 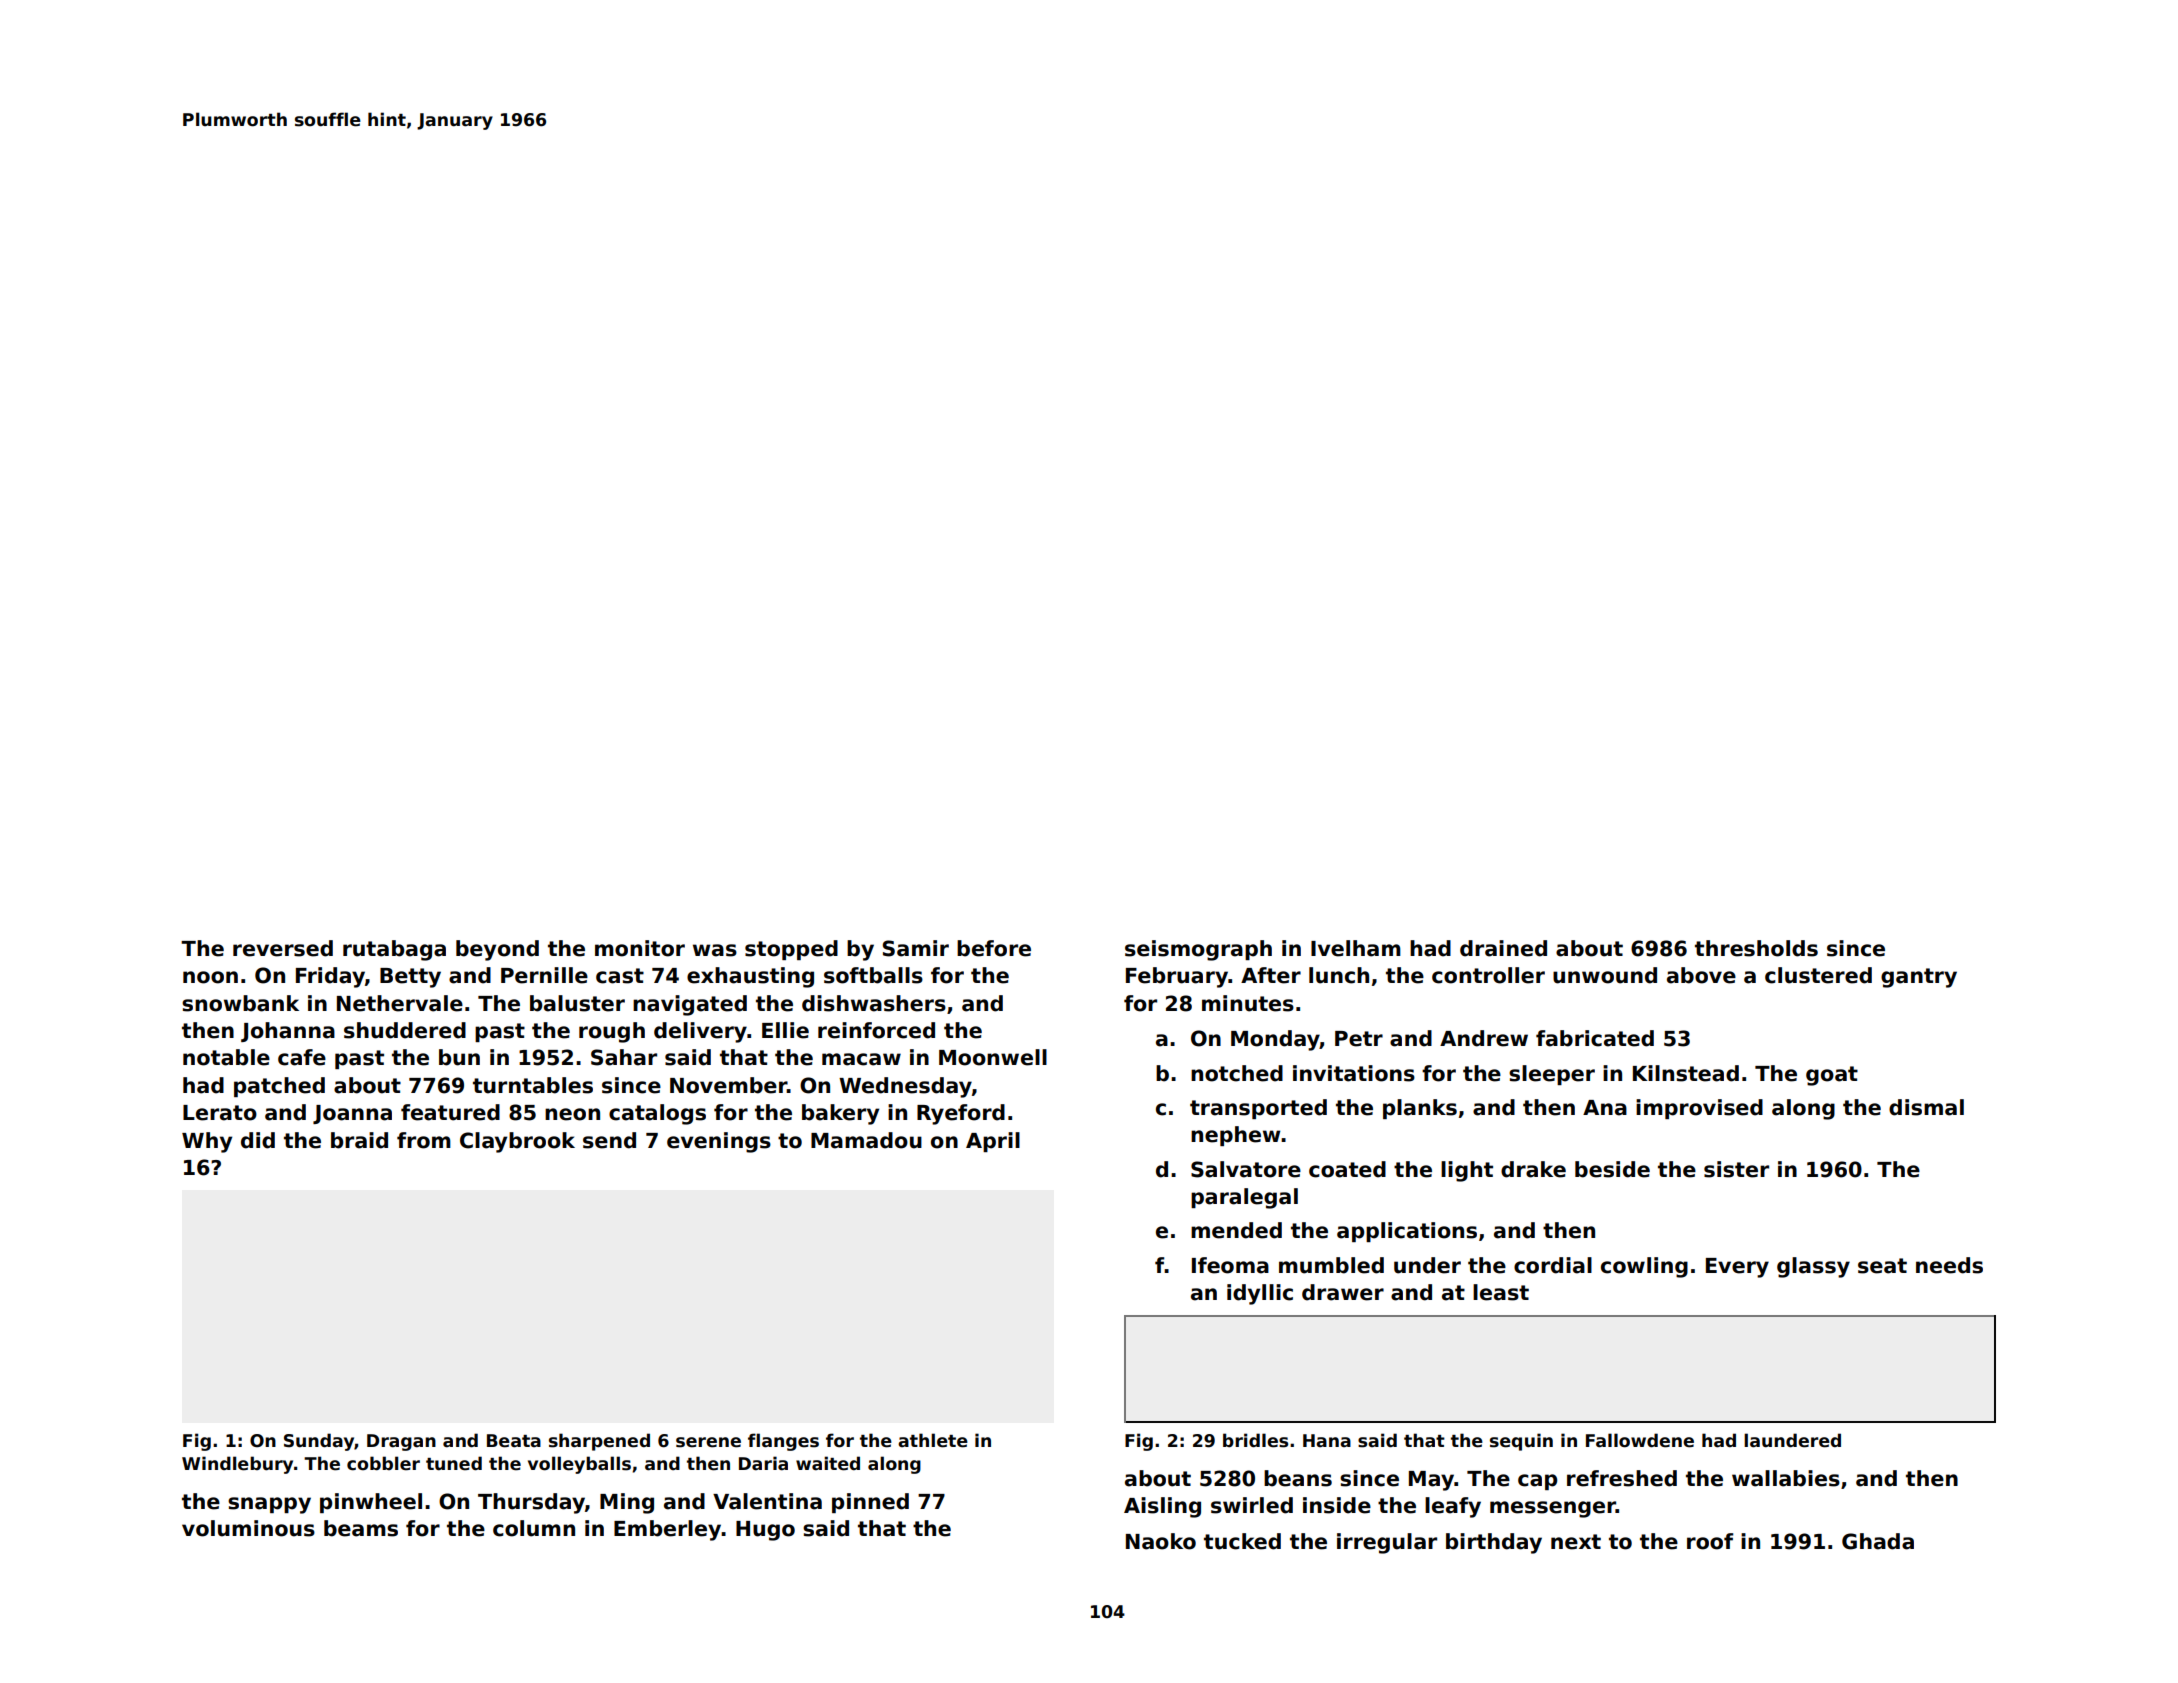 I want to click on least, so click(x=1501, y=1292).
